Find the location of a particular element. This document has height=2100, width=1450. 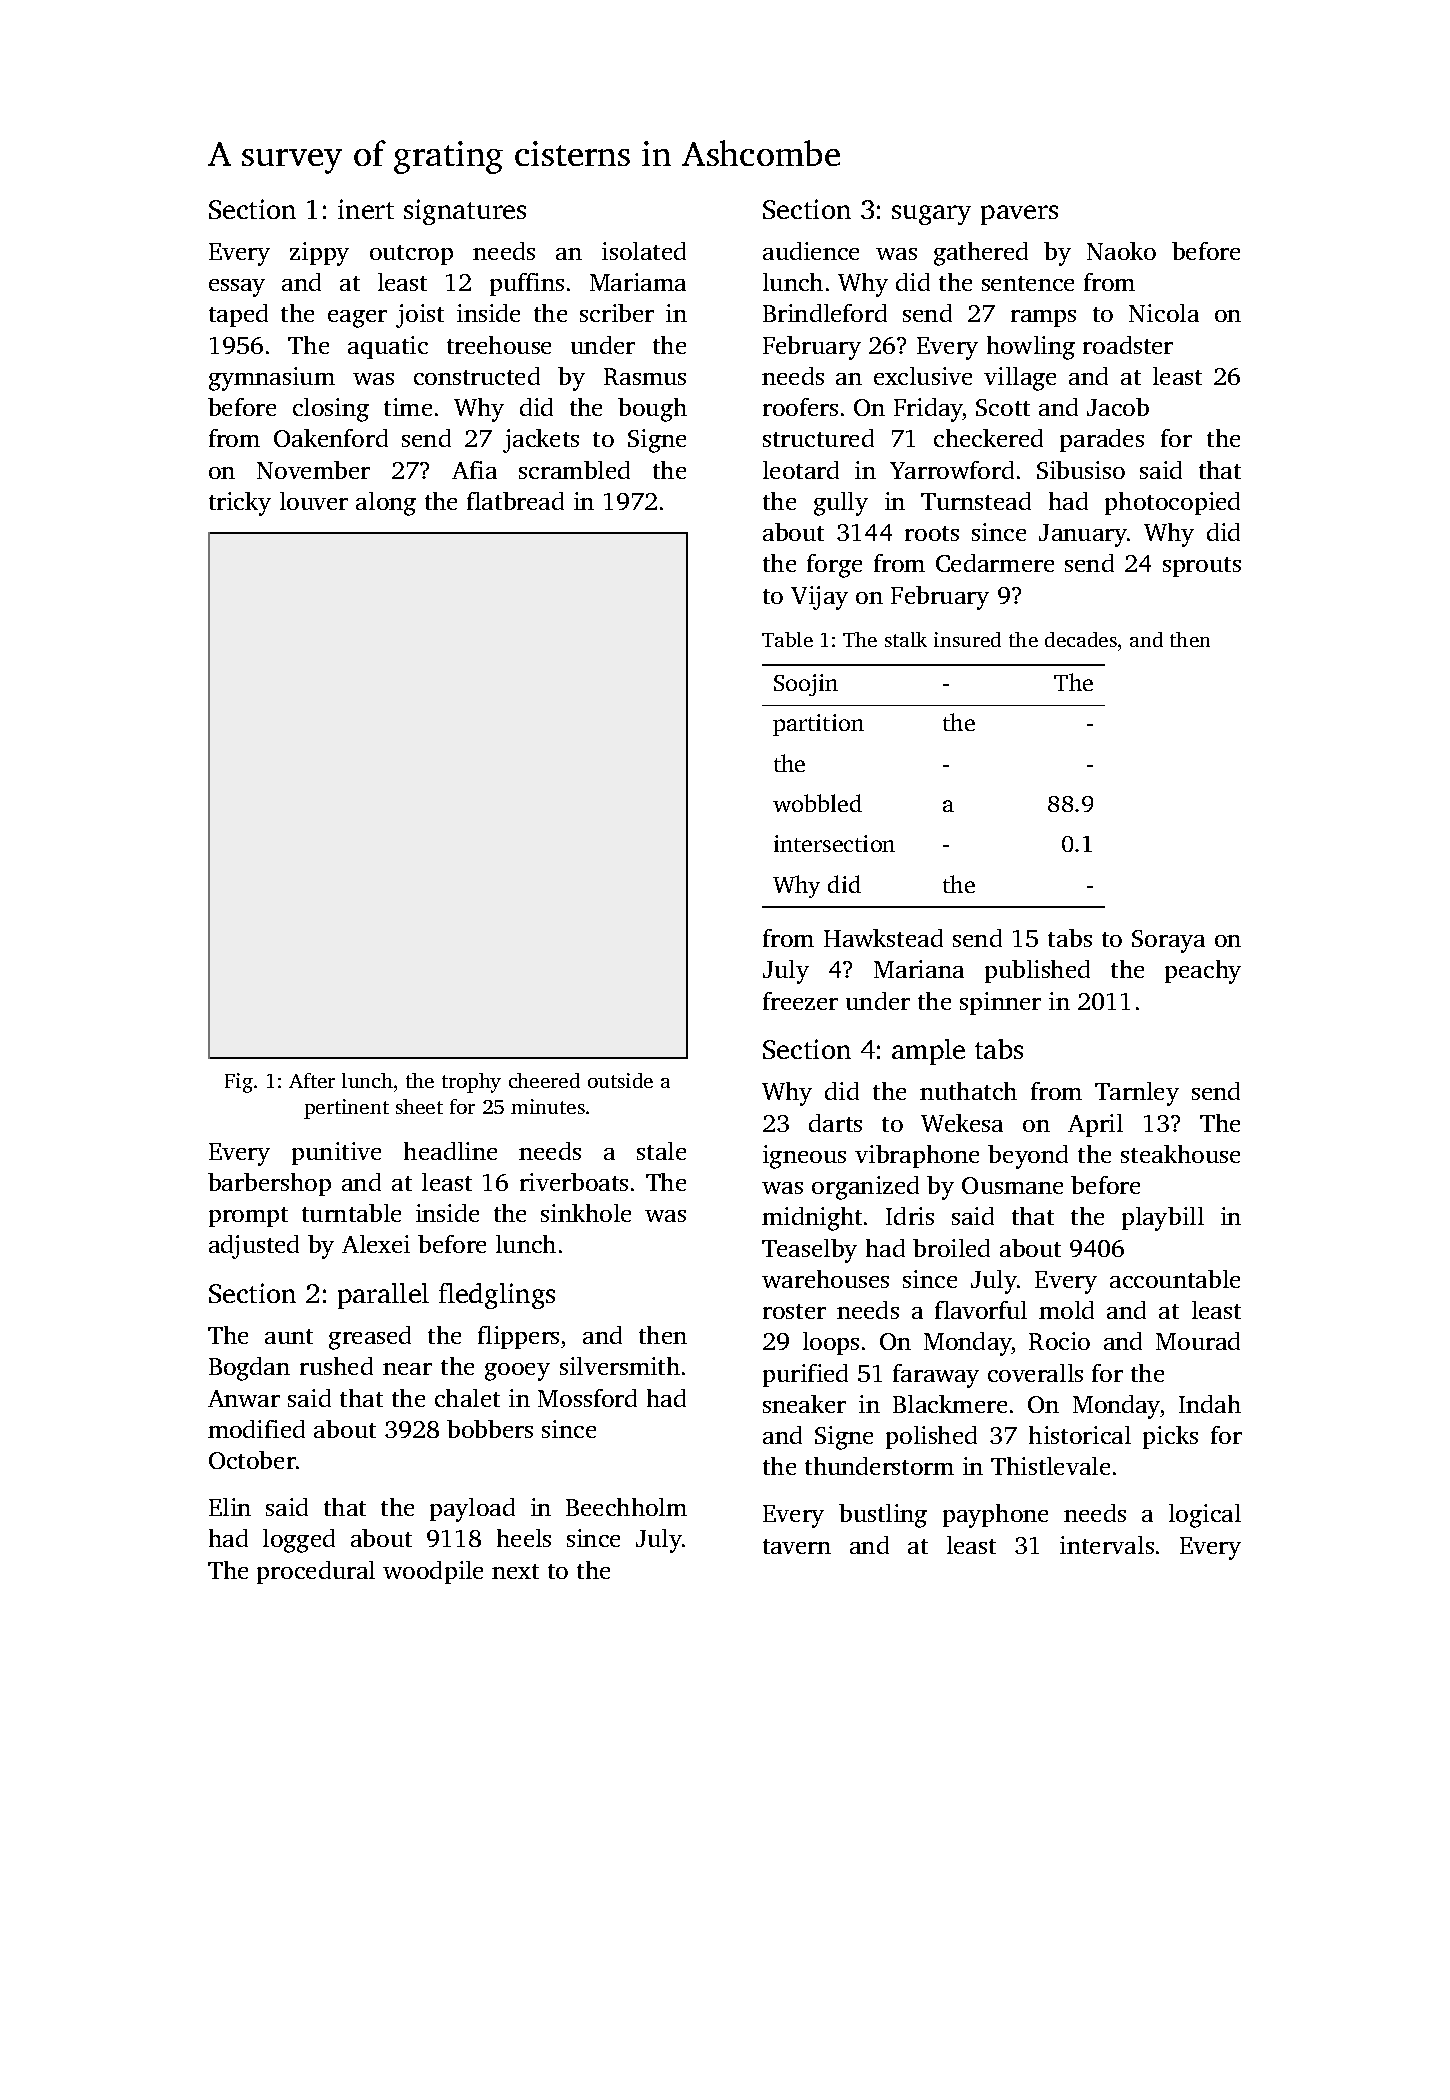

Soojin is located at coordinates (806, 685).
